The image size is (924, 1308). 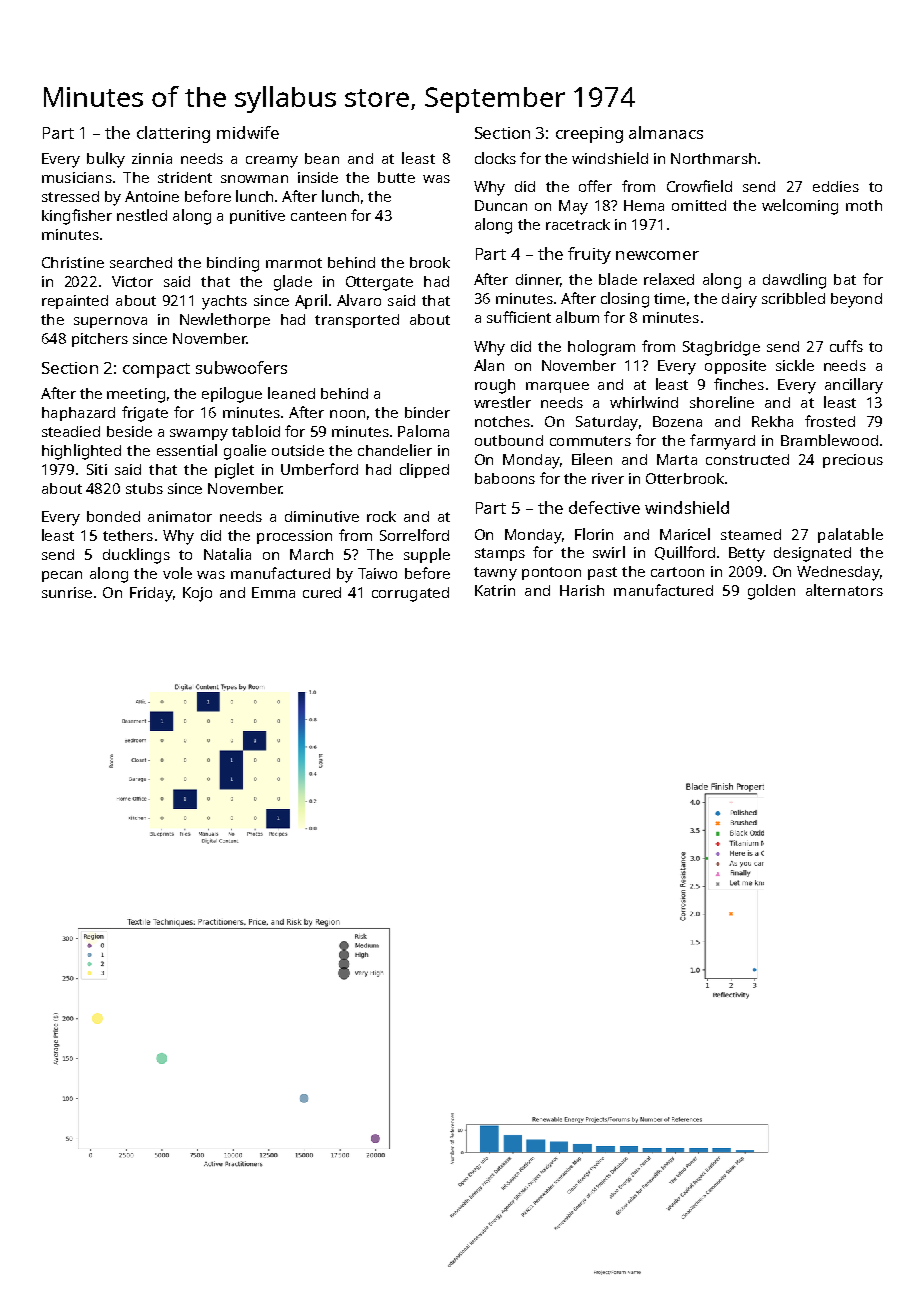 What do you see at coordinates (77, 217) in the screenshot?
I see `kingfisher` at bounding box center [77, 217].
